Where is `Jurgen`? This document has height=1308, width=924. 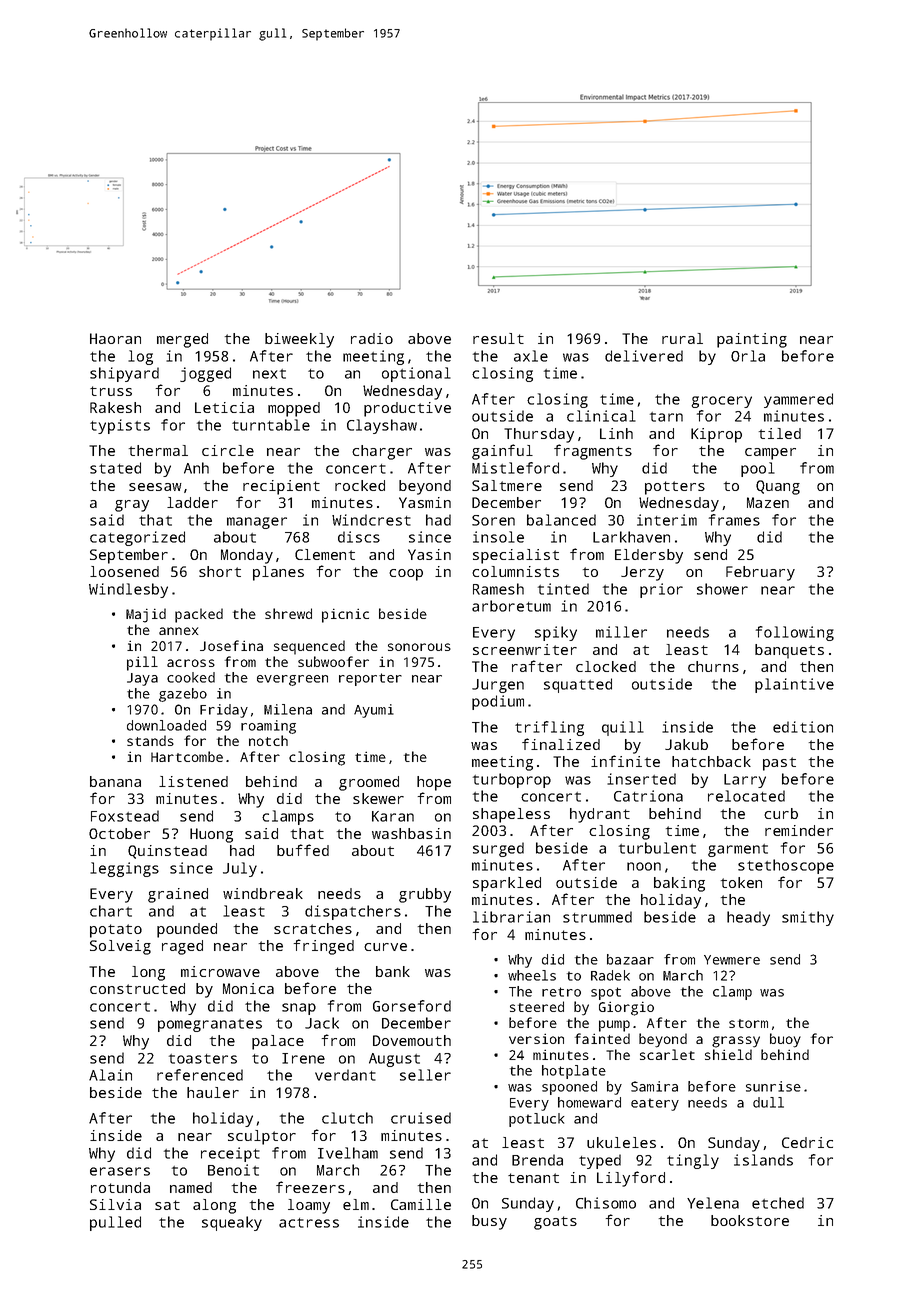 Jurgen is located at coordinates (498, 686).
